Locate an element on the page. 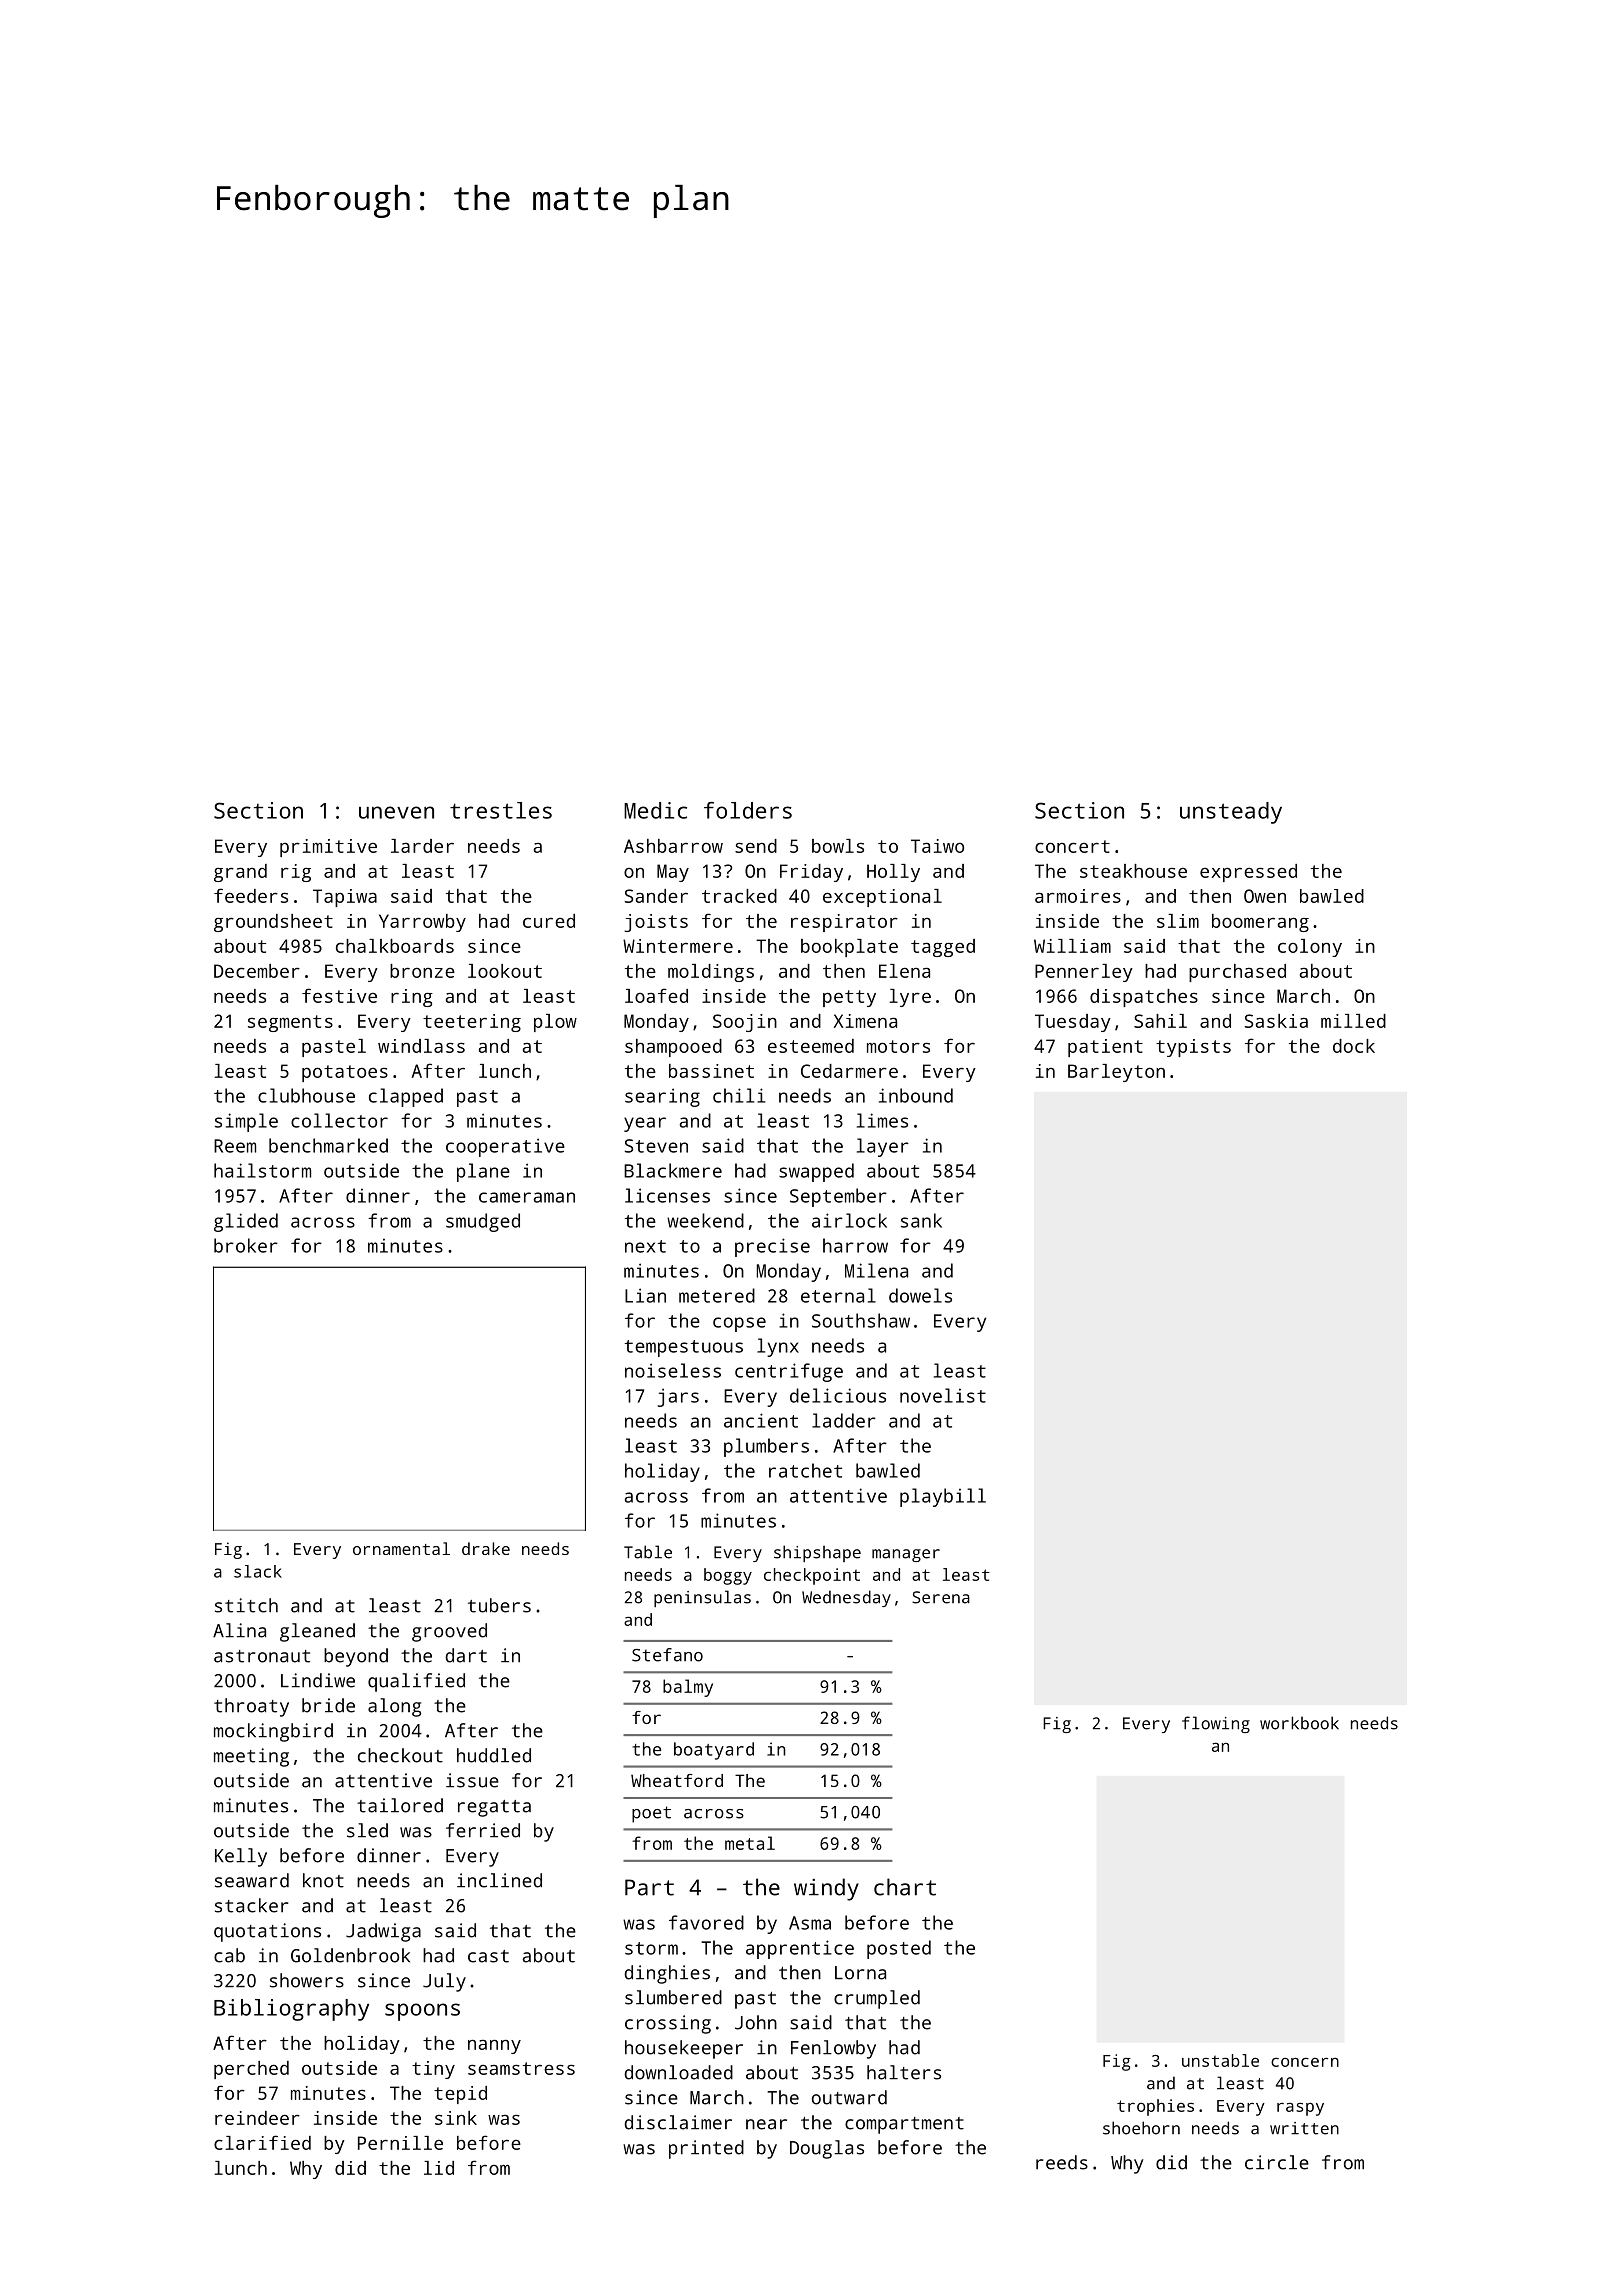  slim is located at coordinates (1178, 921).
